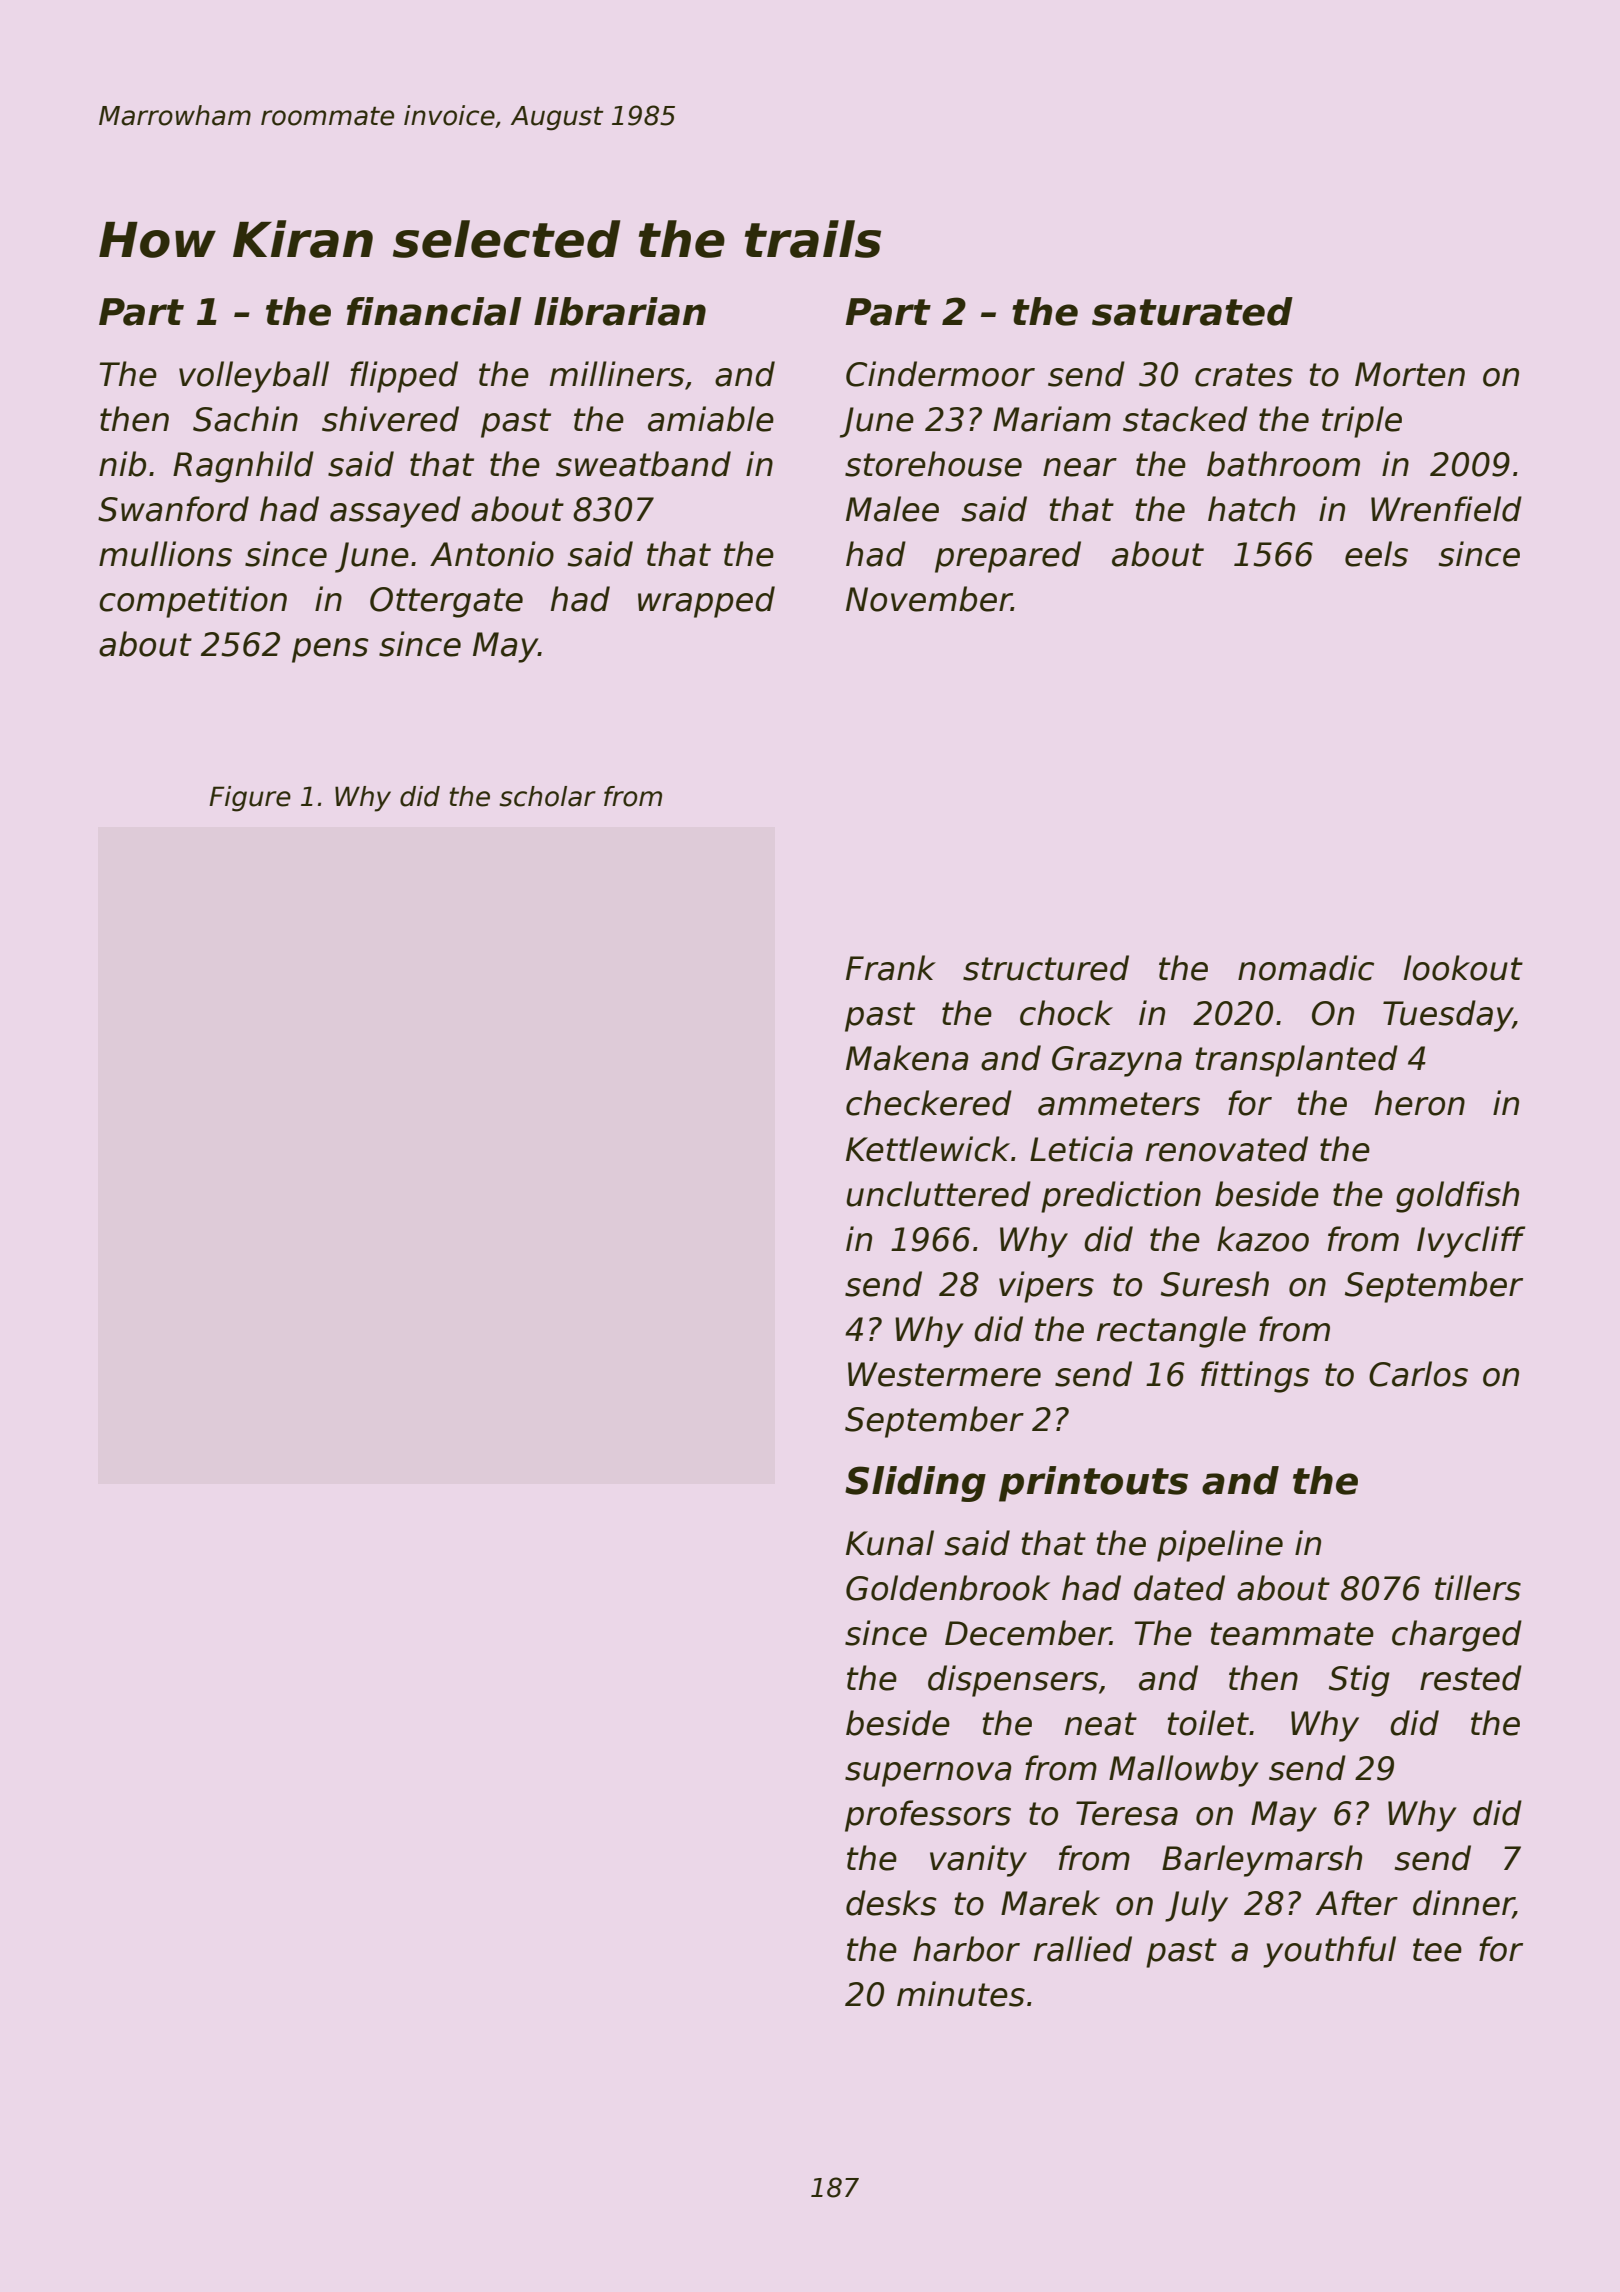 This document has height=2292, width=1620. Describe the element at coordinates (891, 968) in the document. I see `Frank` at that location.
